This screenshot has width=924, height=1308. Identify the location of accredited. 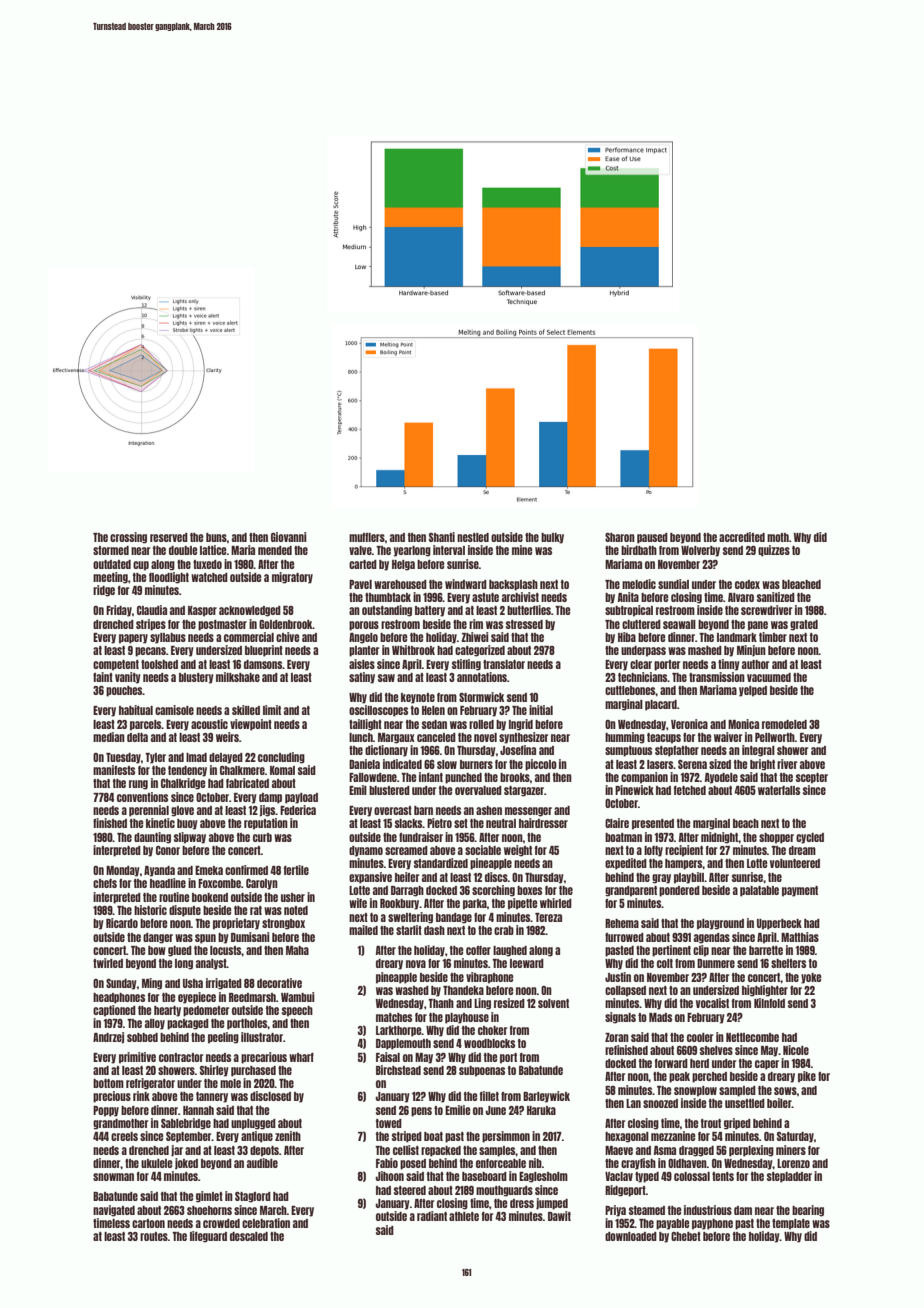
(742, 537).
